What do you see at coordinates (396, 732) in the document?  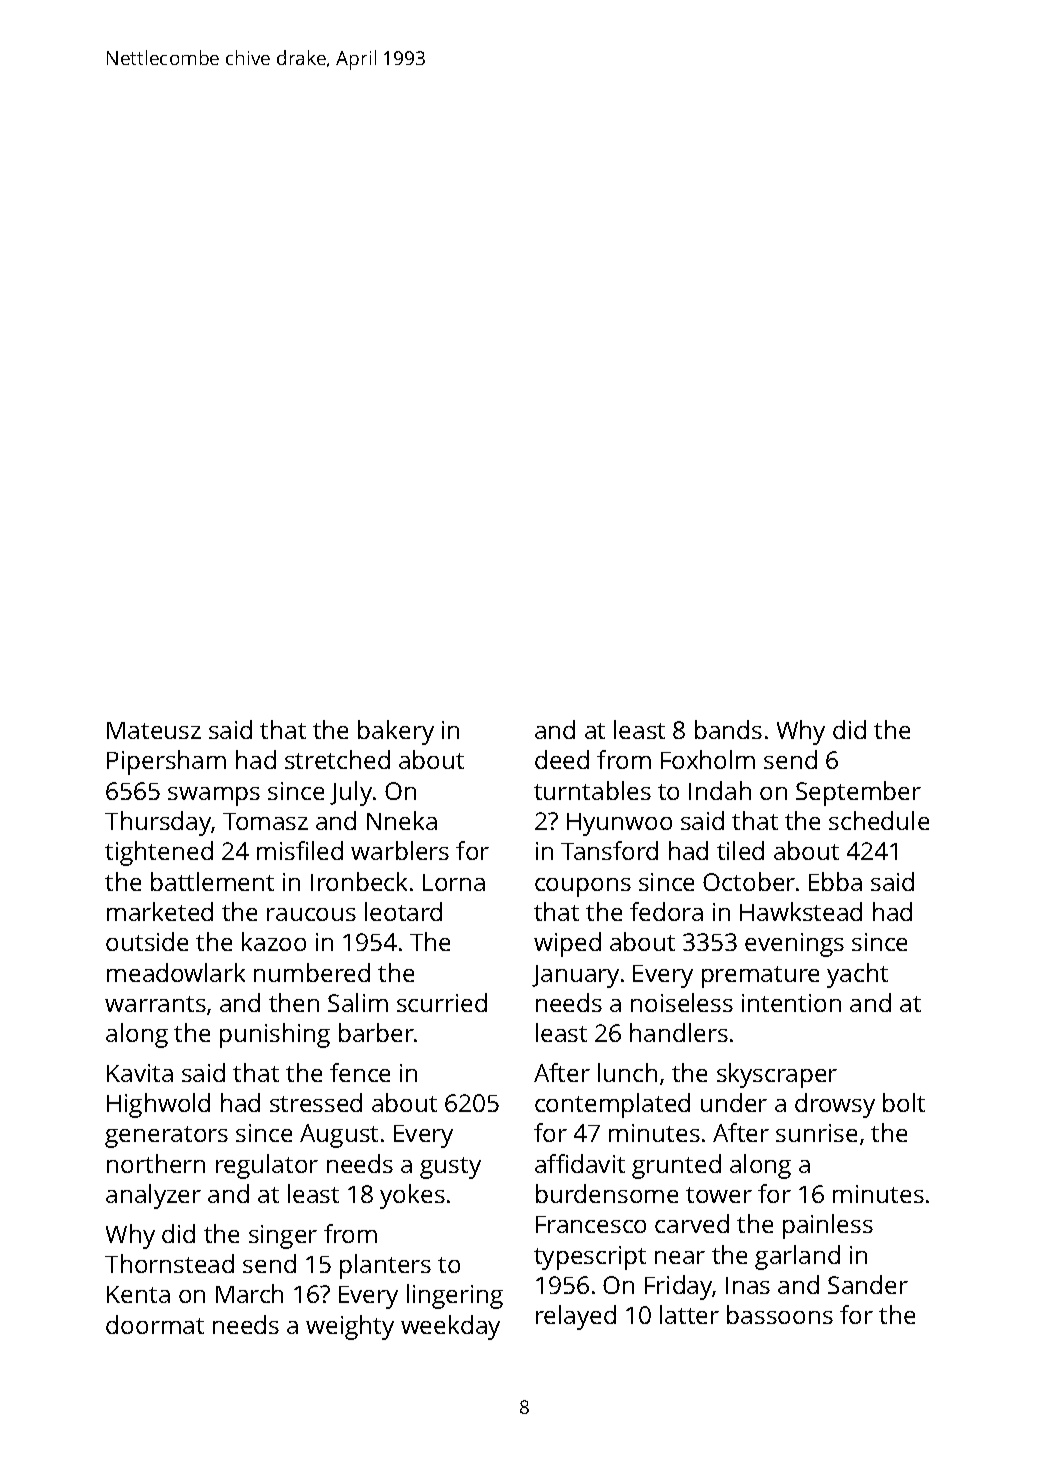 I see `bakery` at bounding box center [396, 732].
